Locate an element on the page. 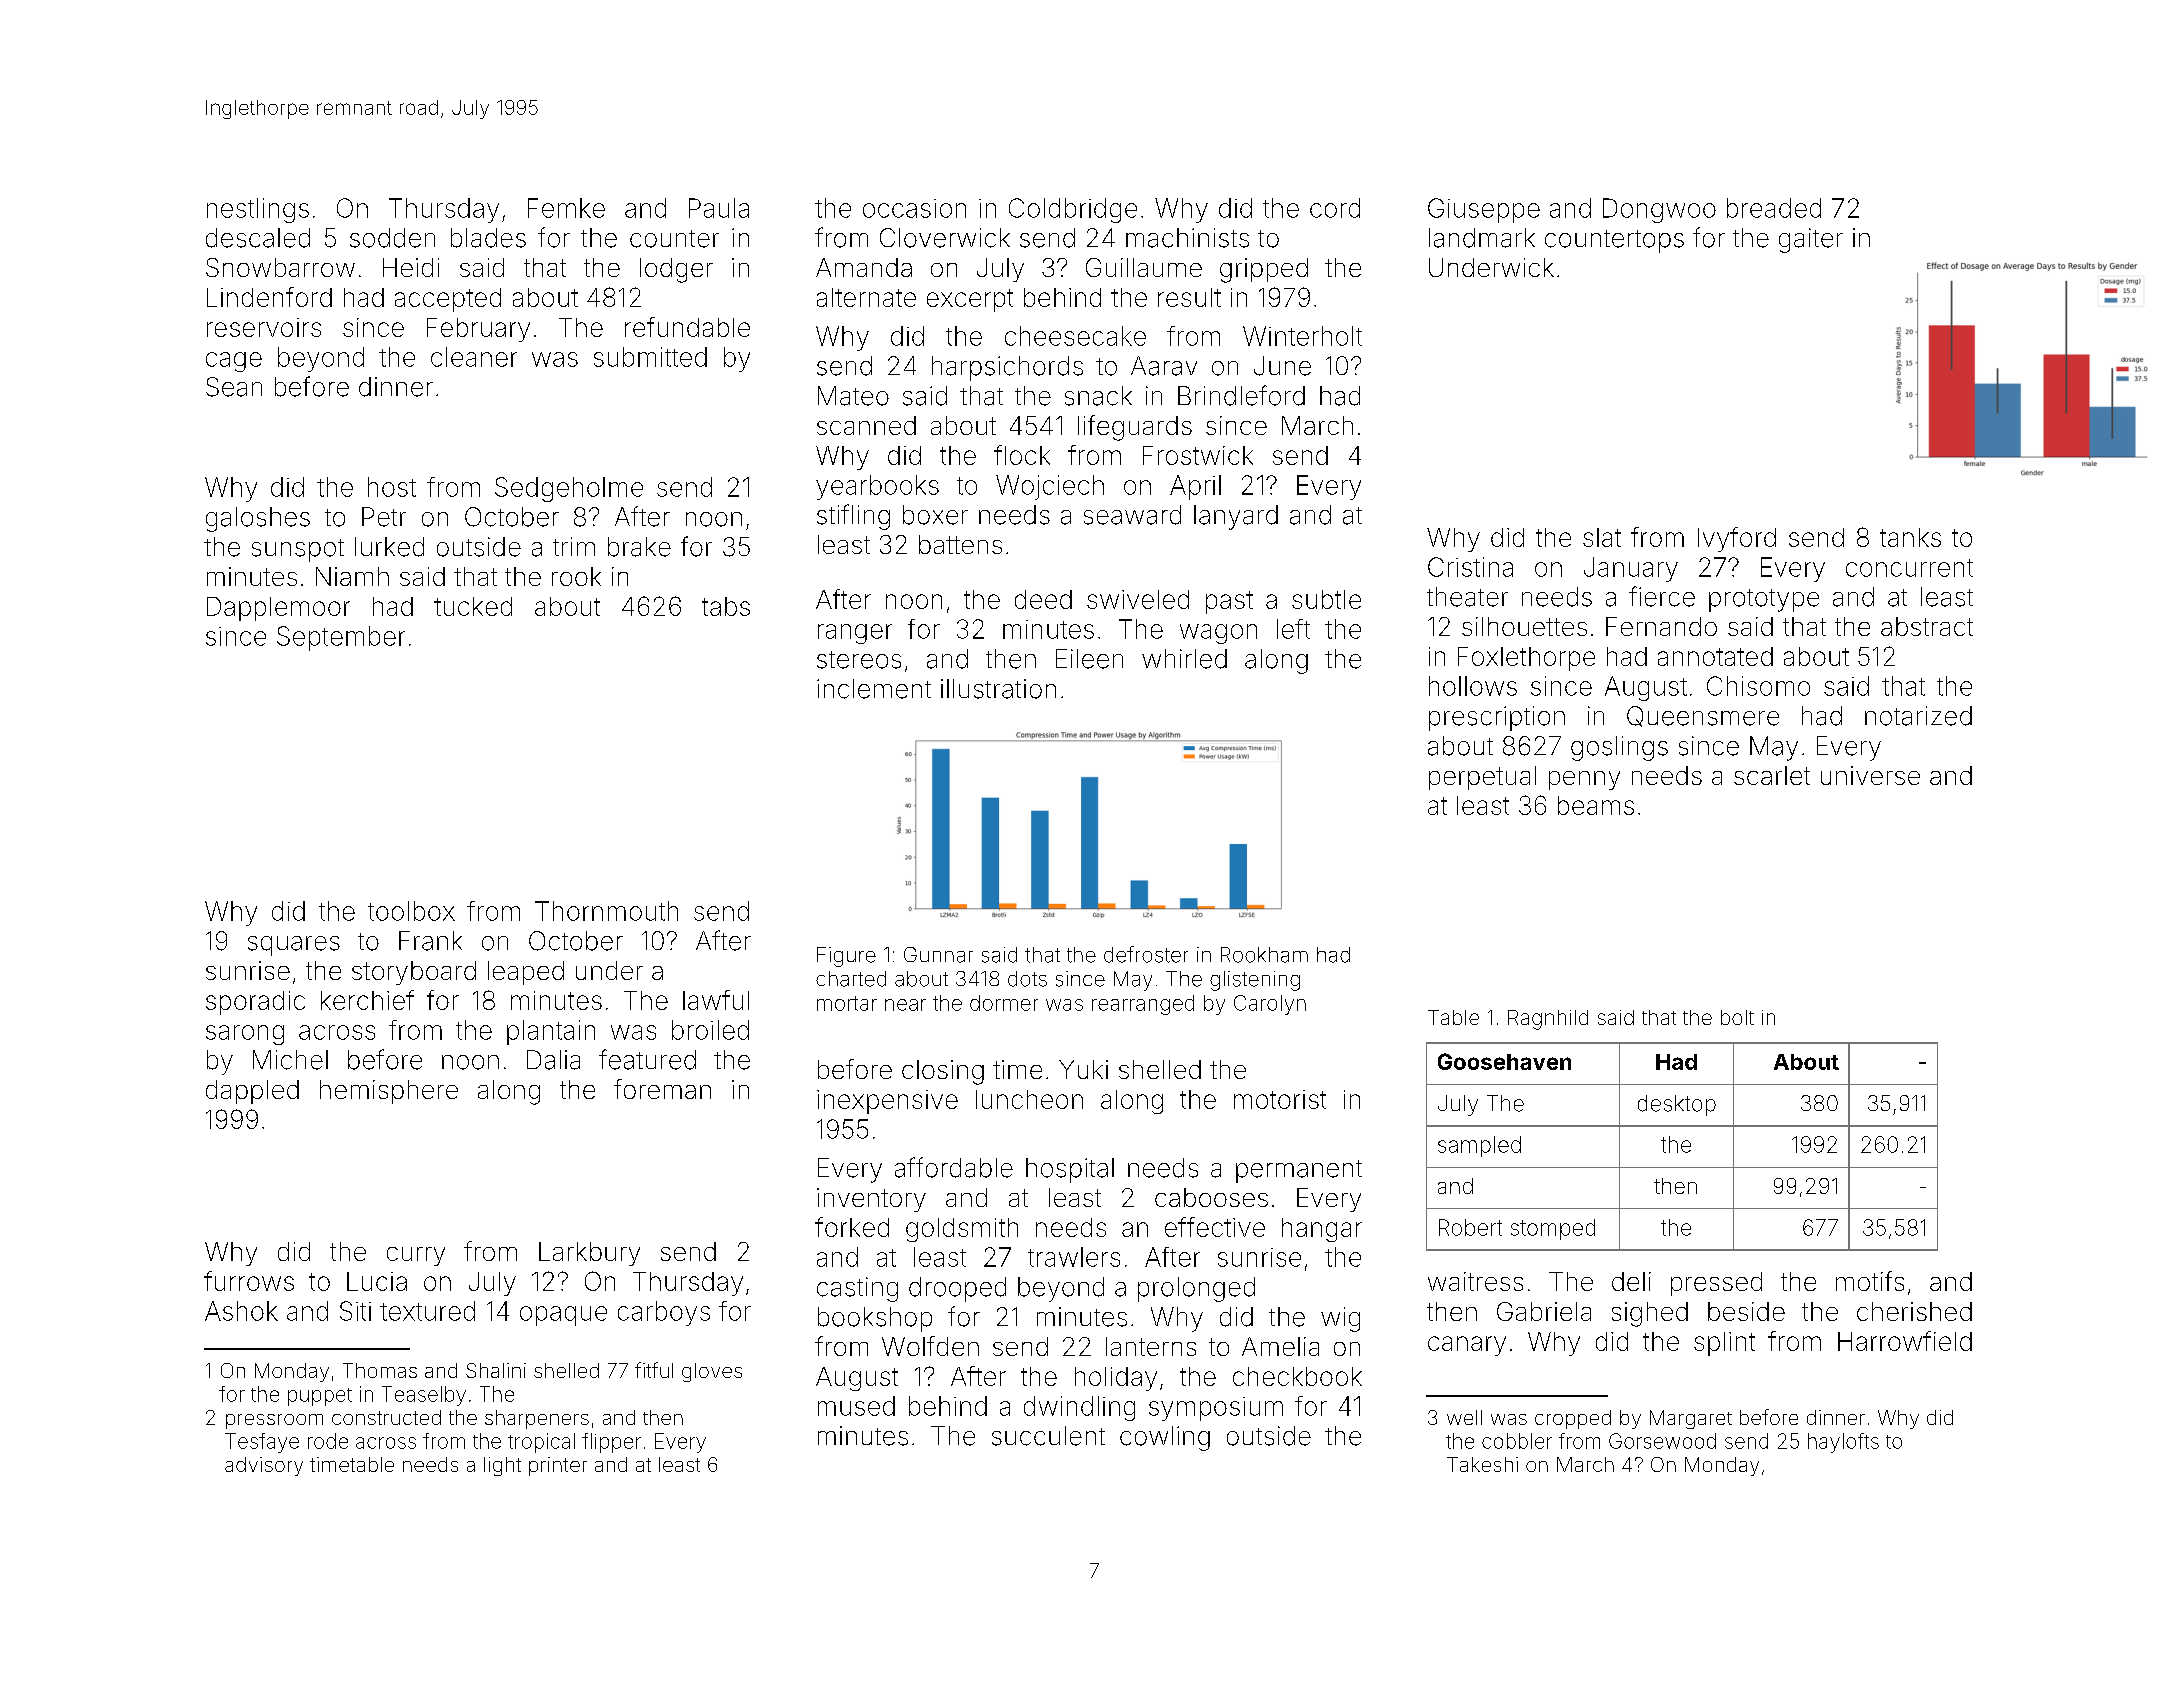 This page has height=1683, width=2178. accepted is located at coordinates (448, 300).
